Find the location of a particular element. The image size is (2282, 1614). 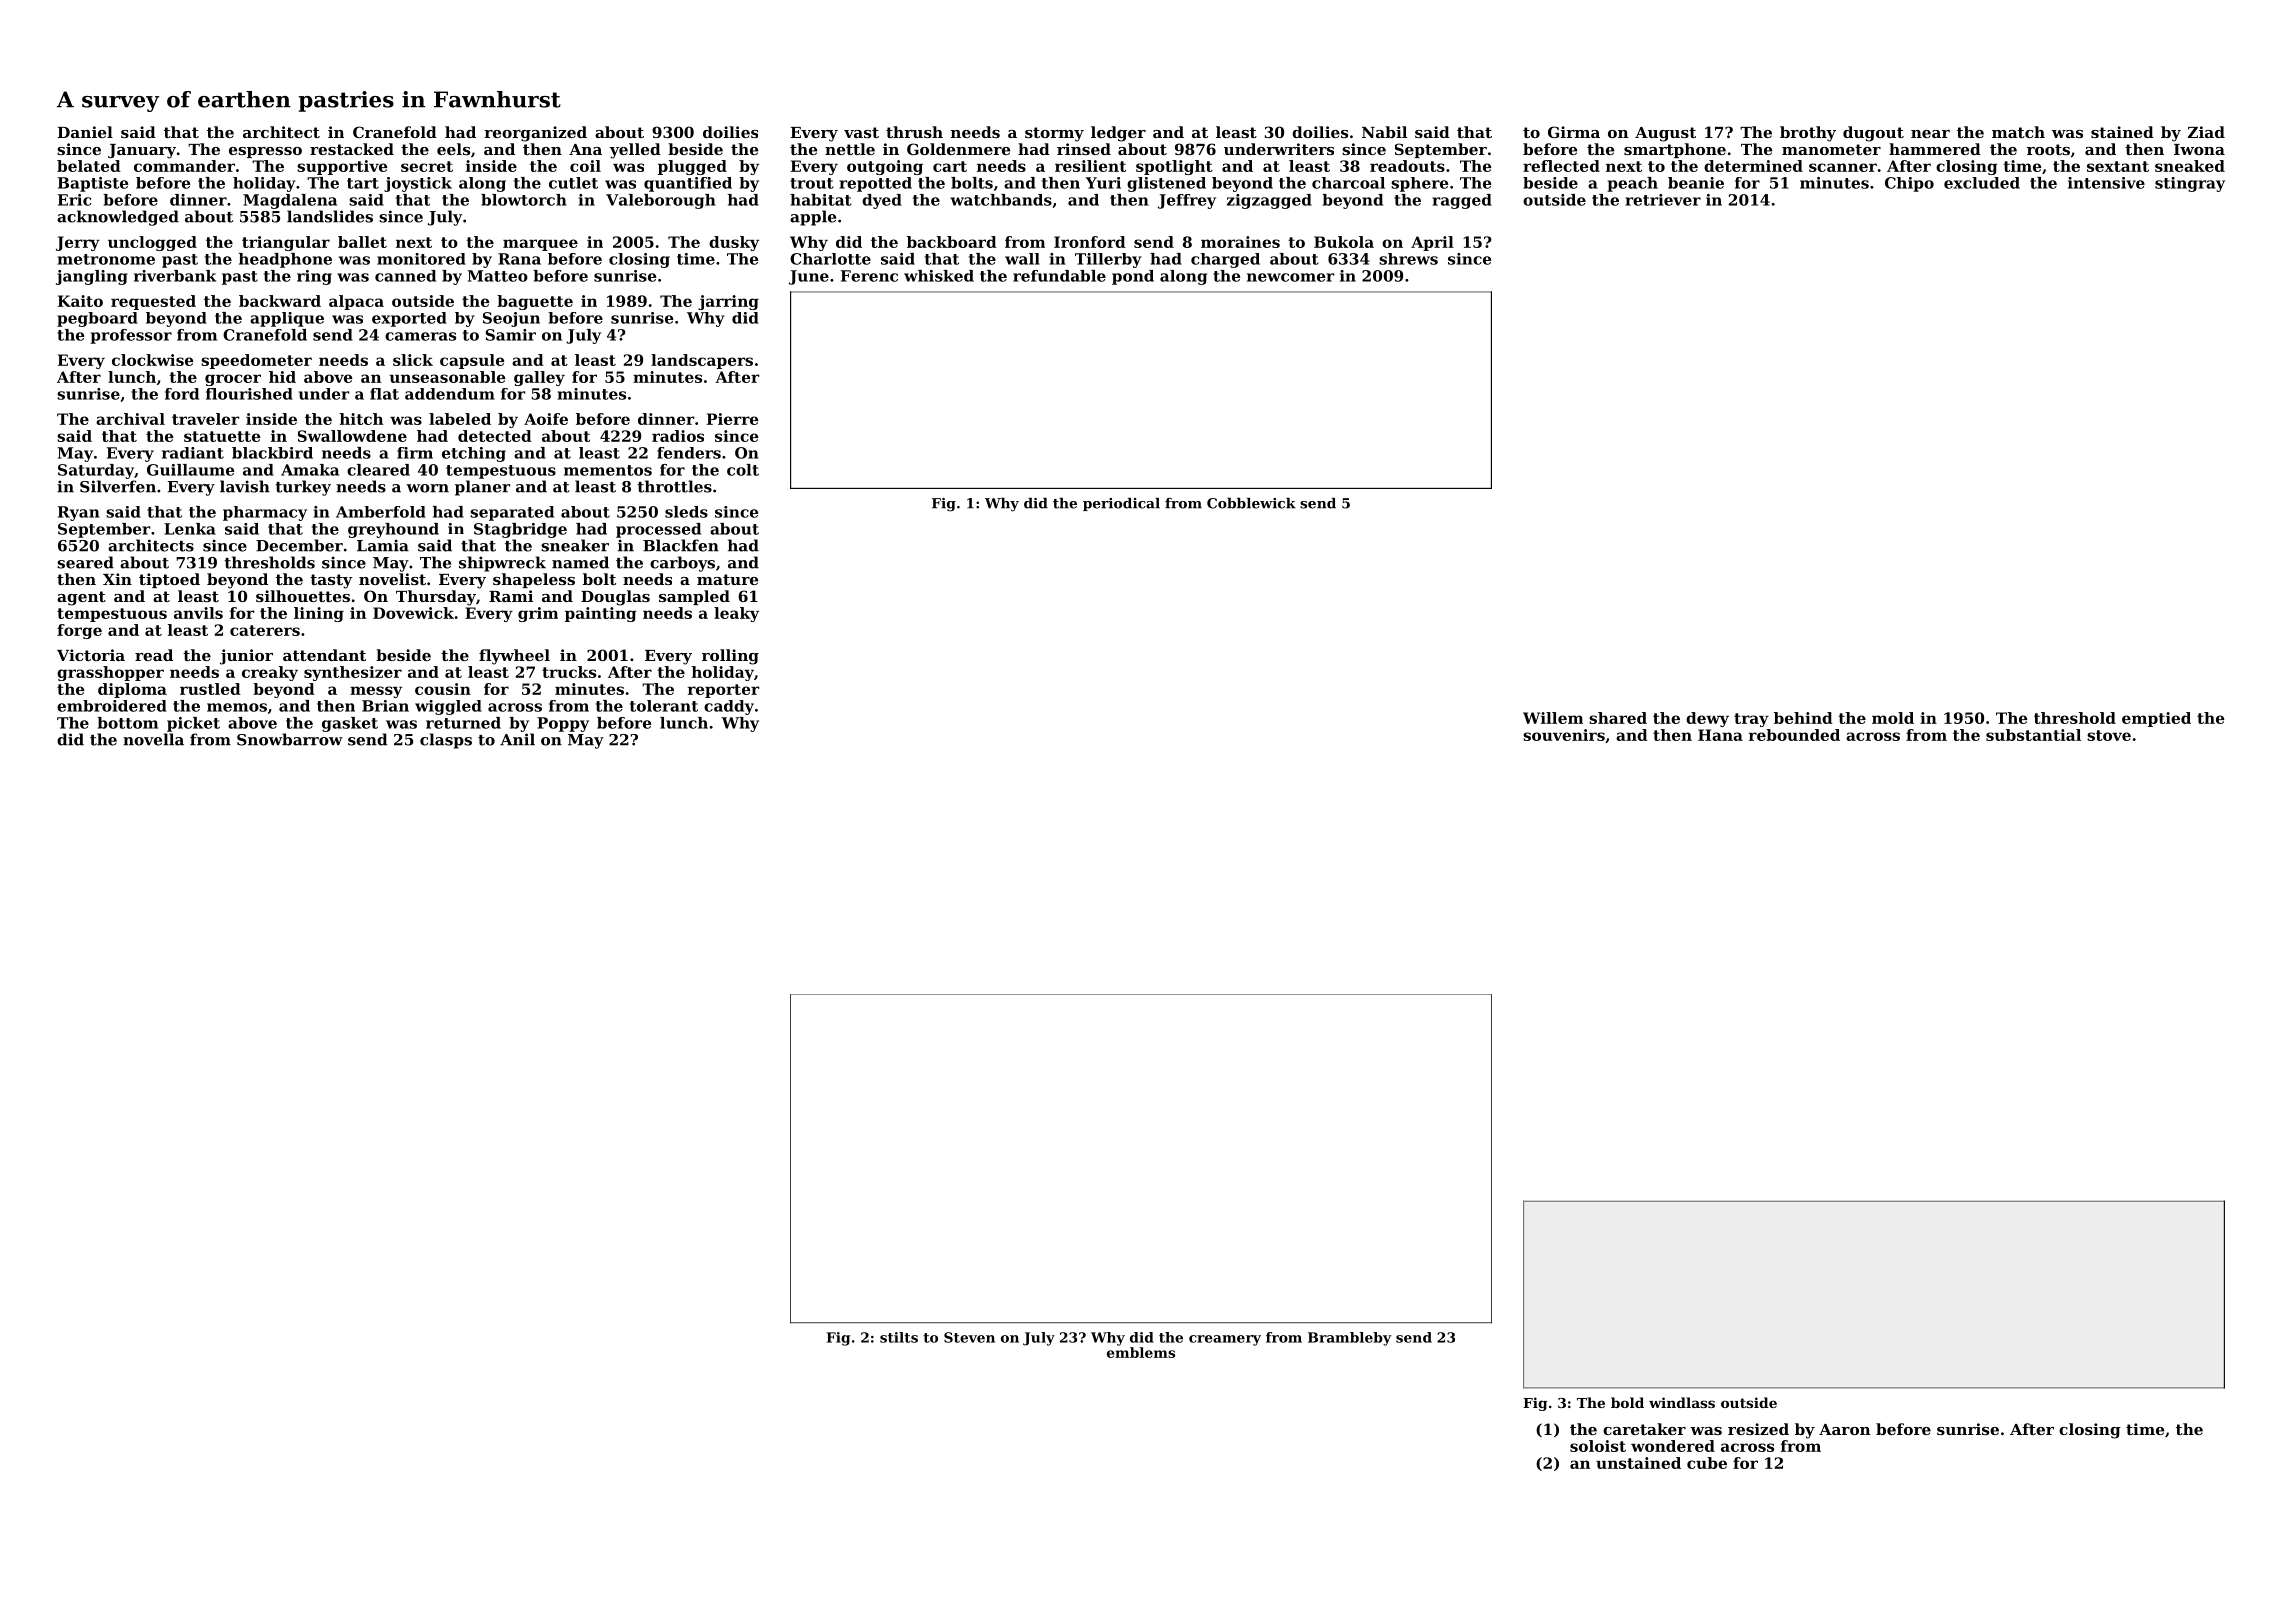

ledger is located at coordinates (1118, 134).
